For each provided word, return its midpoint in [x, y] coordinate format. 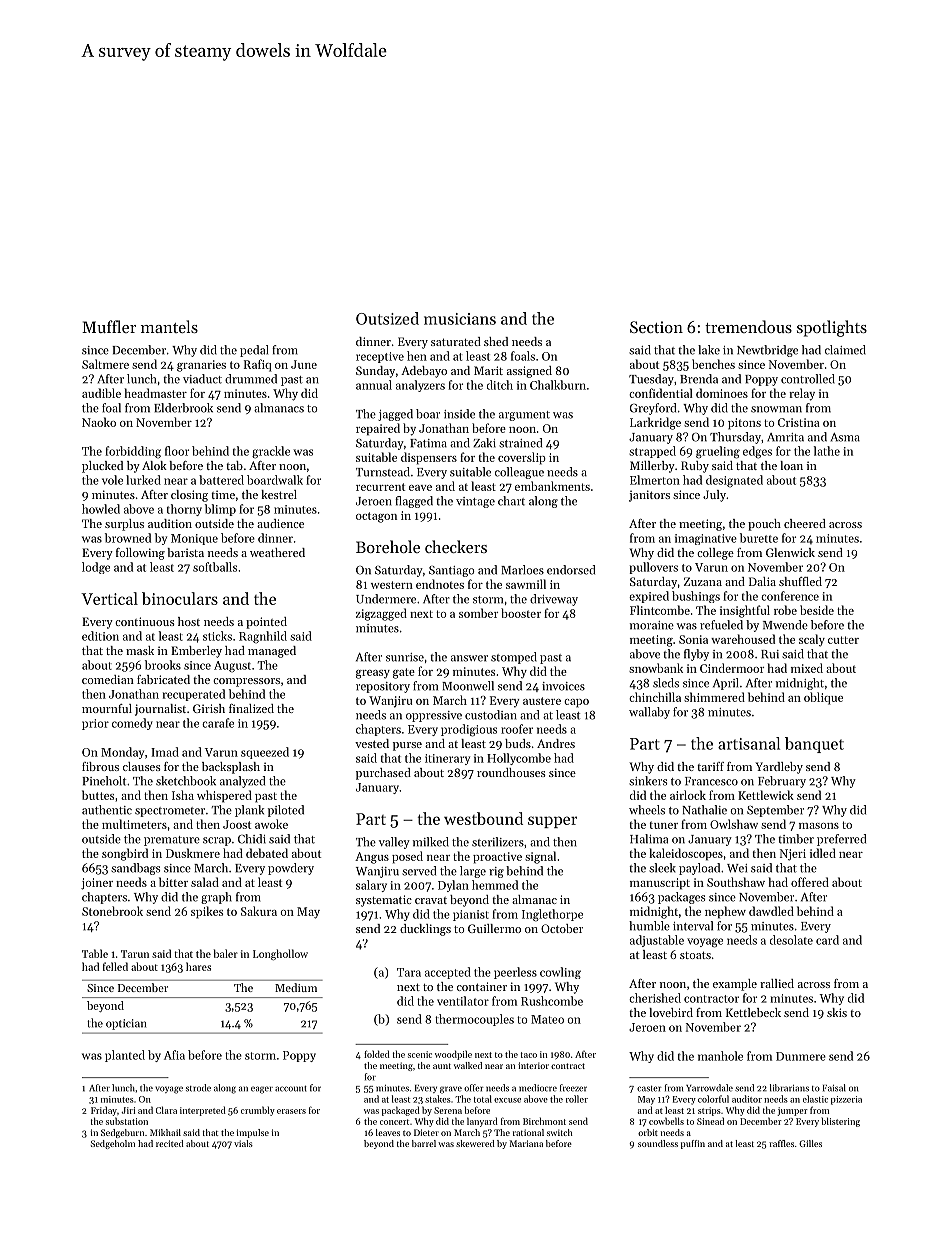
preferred [841, 840]
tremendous [748, 326]
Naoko [99, 422]
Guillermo [494, 928]
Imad [165, 752]
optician [126, 1024]
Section [656, 327]
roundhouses [511, 772]
